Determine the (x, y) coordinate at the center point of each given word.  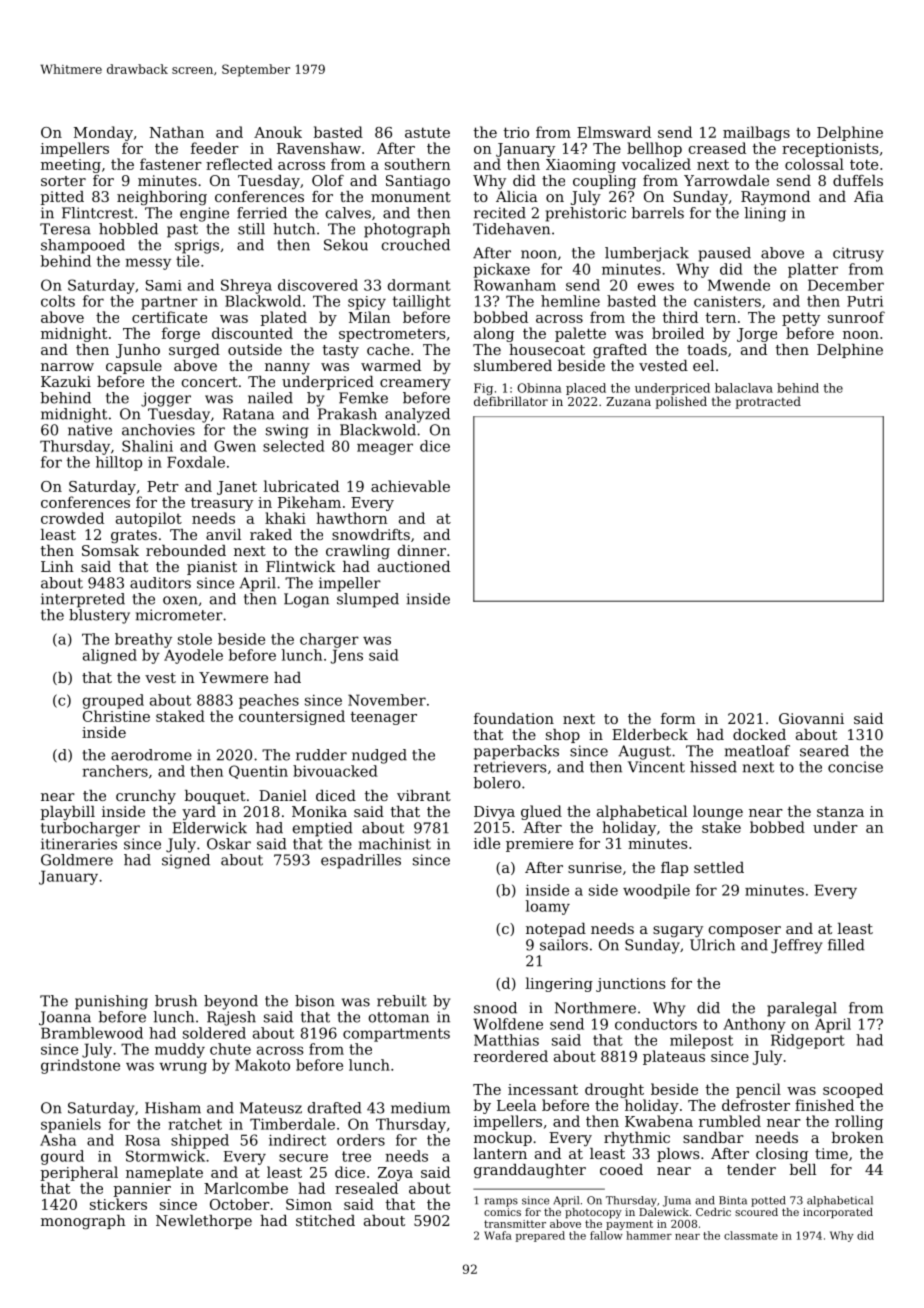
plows (678, 1155)
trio (516, 132)
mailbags (756, 133)
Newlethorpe (204, 1222)
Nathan (177, 132)
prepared (540, 1236)
